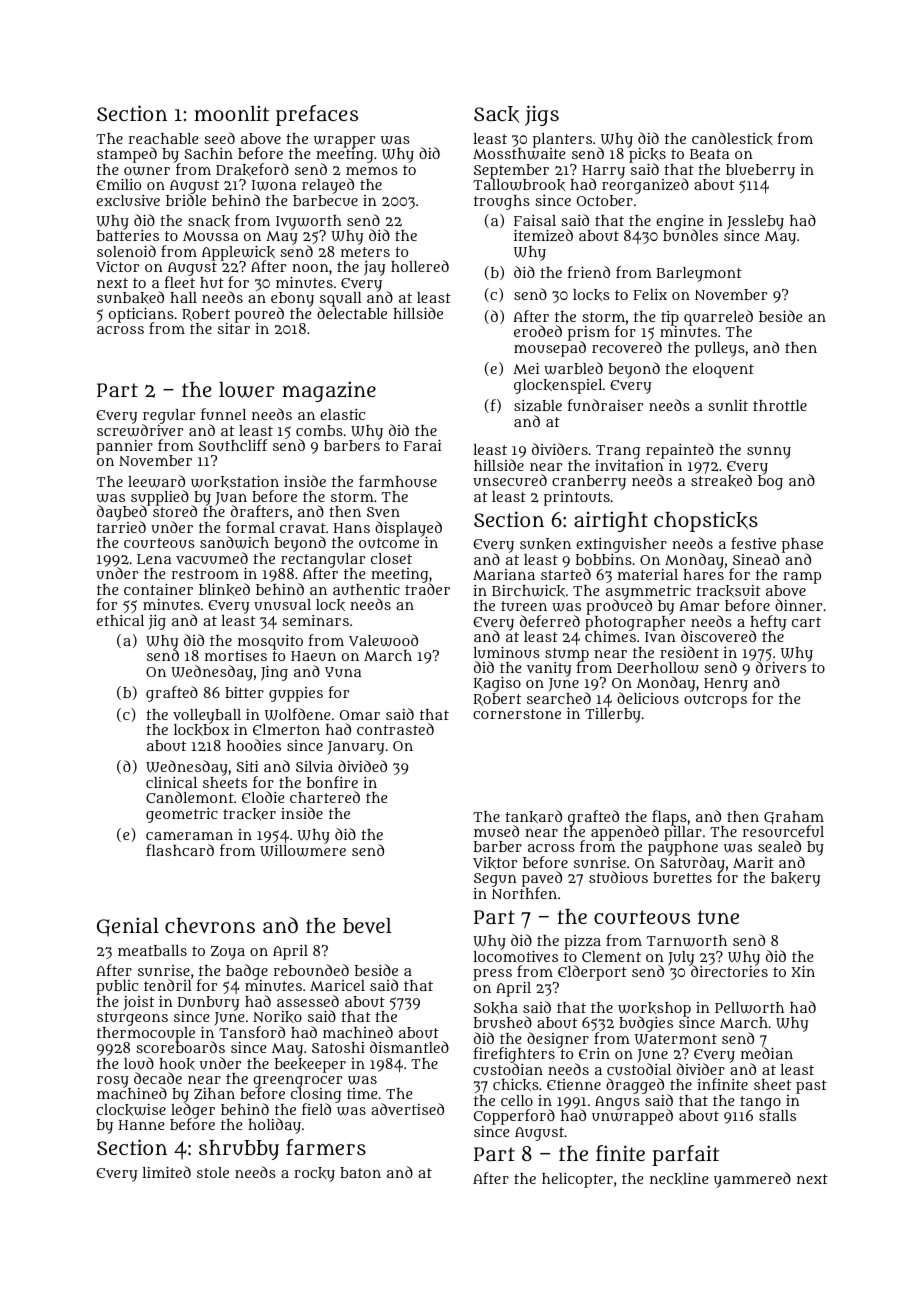 The image size is (924, 1308). Describe the element at coordinates (768, 623) in the screenshot. I see `hefty` at that location.
